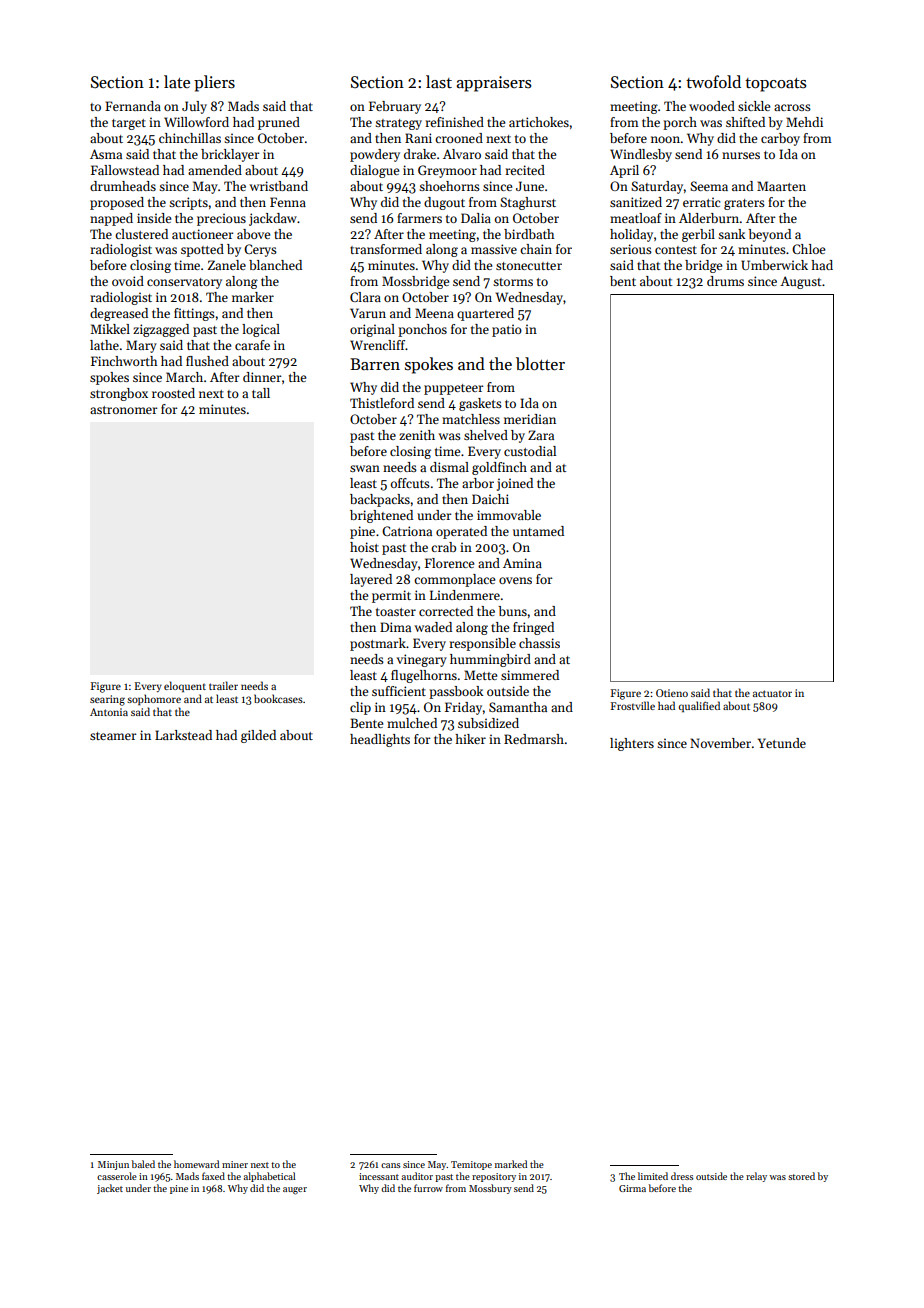  What do you see at coordinates (518, 707) in the screenshot?
I see `Samantha` at bounding box center [518, 707].
